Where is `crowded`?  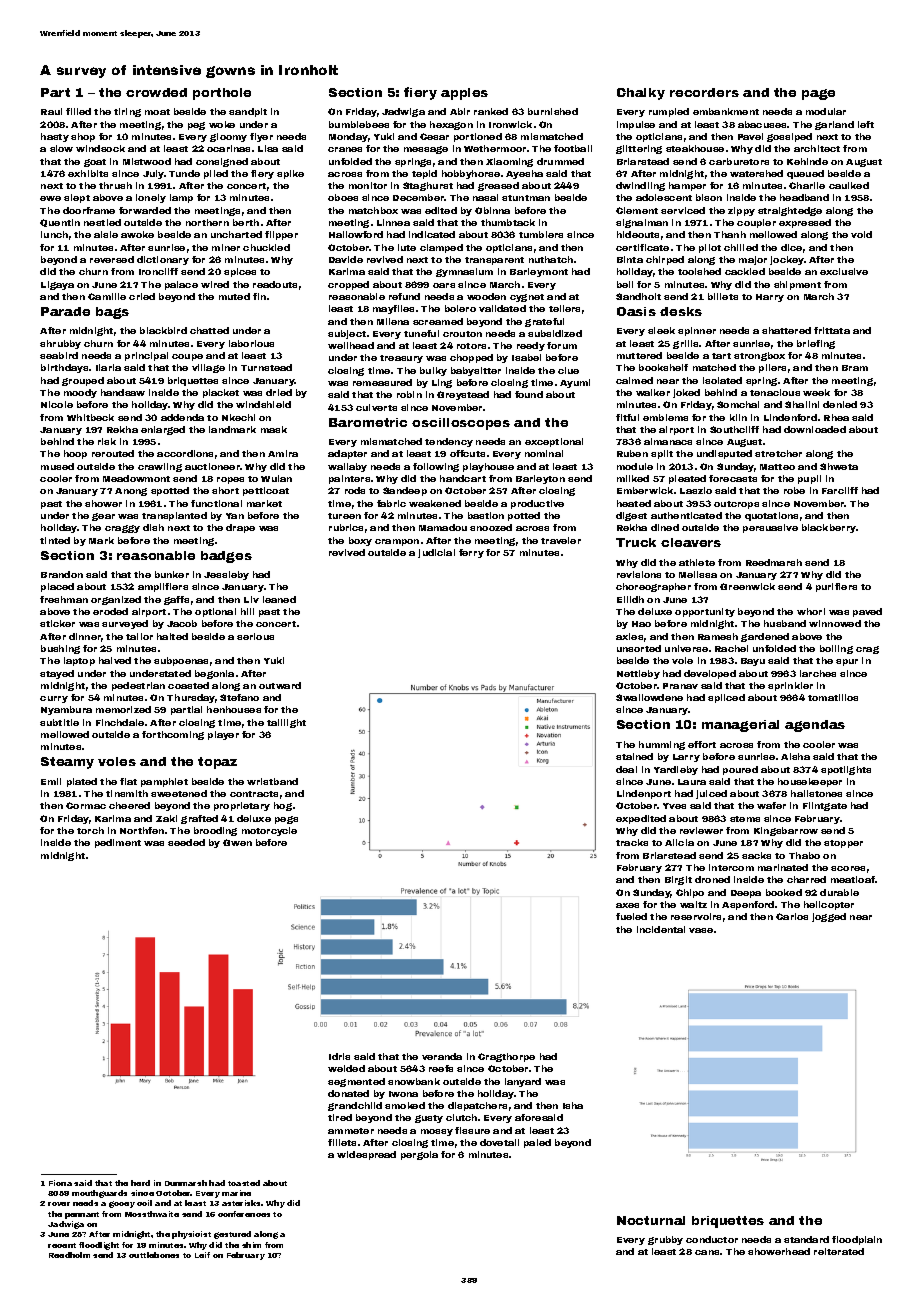 crowded is located at coordinates (156, 92).
